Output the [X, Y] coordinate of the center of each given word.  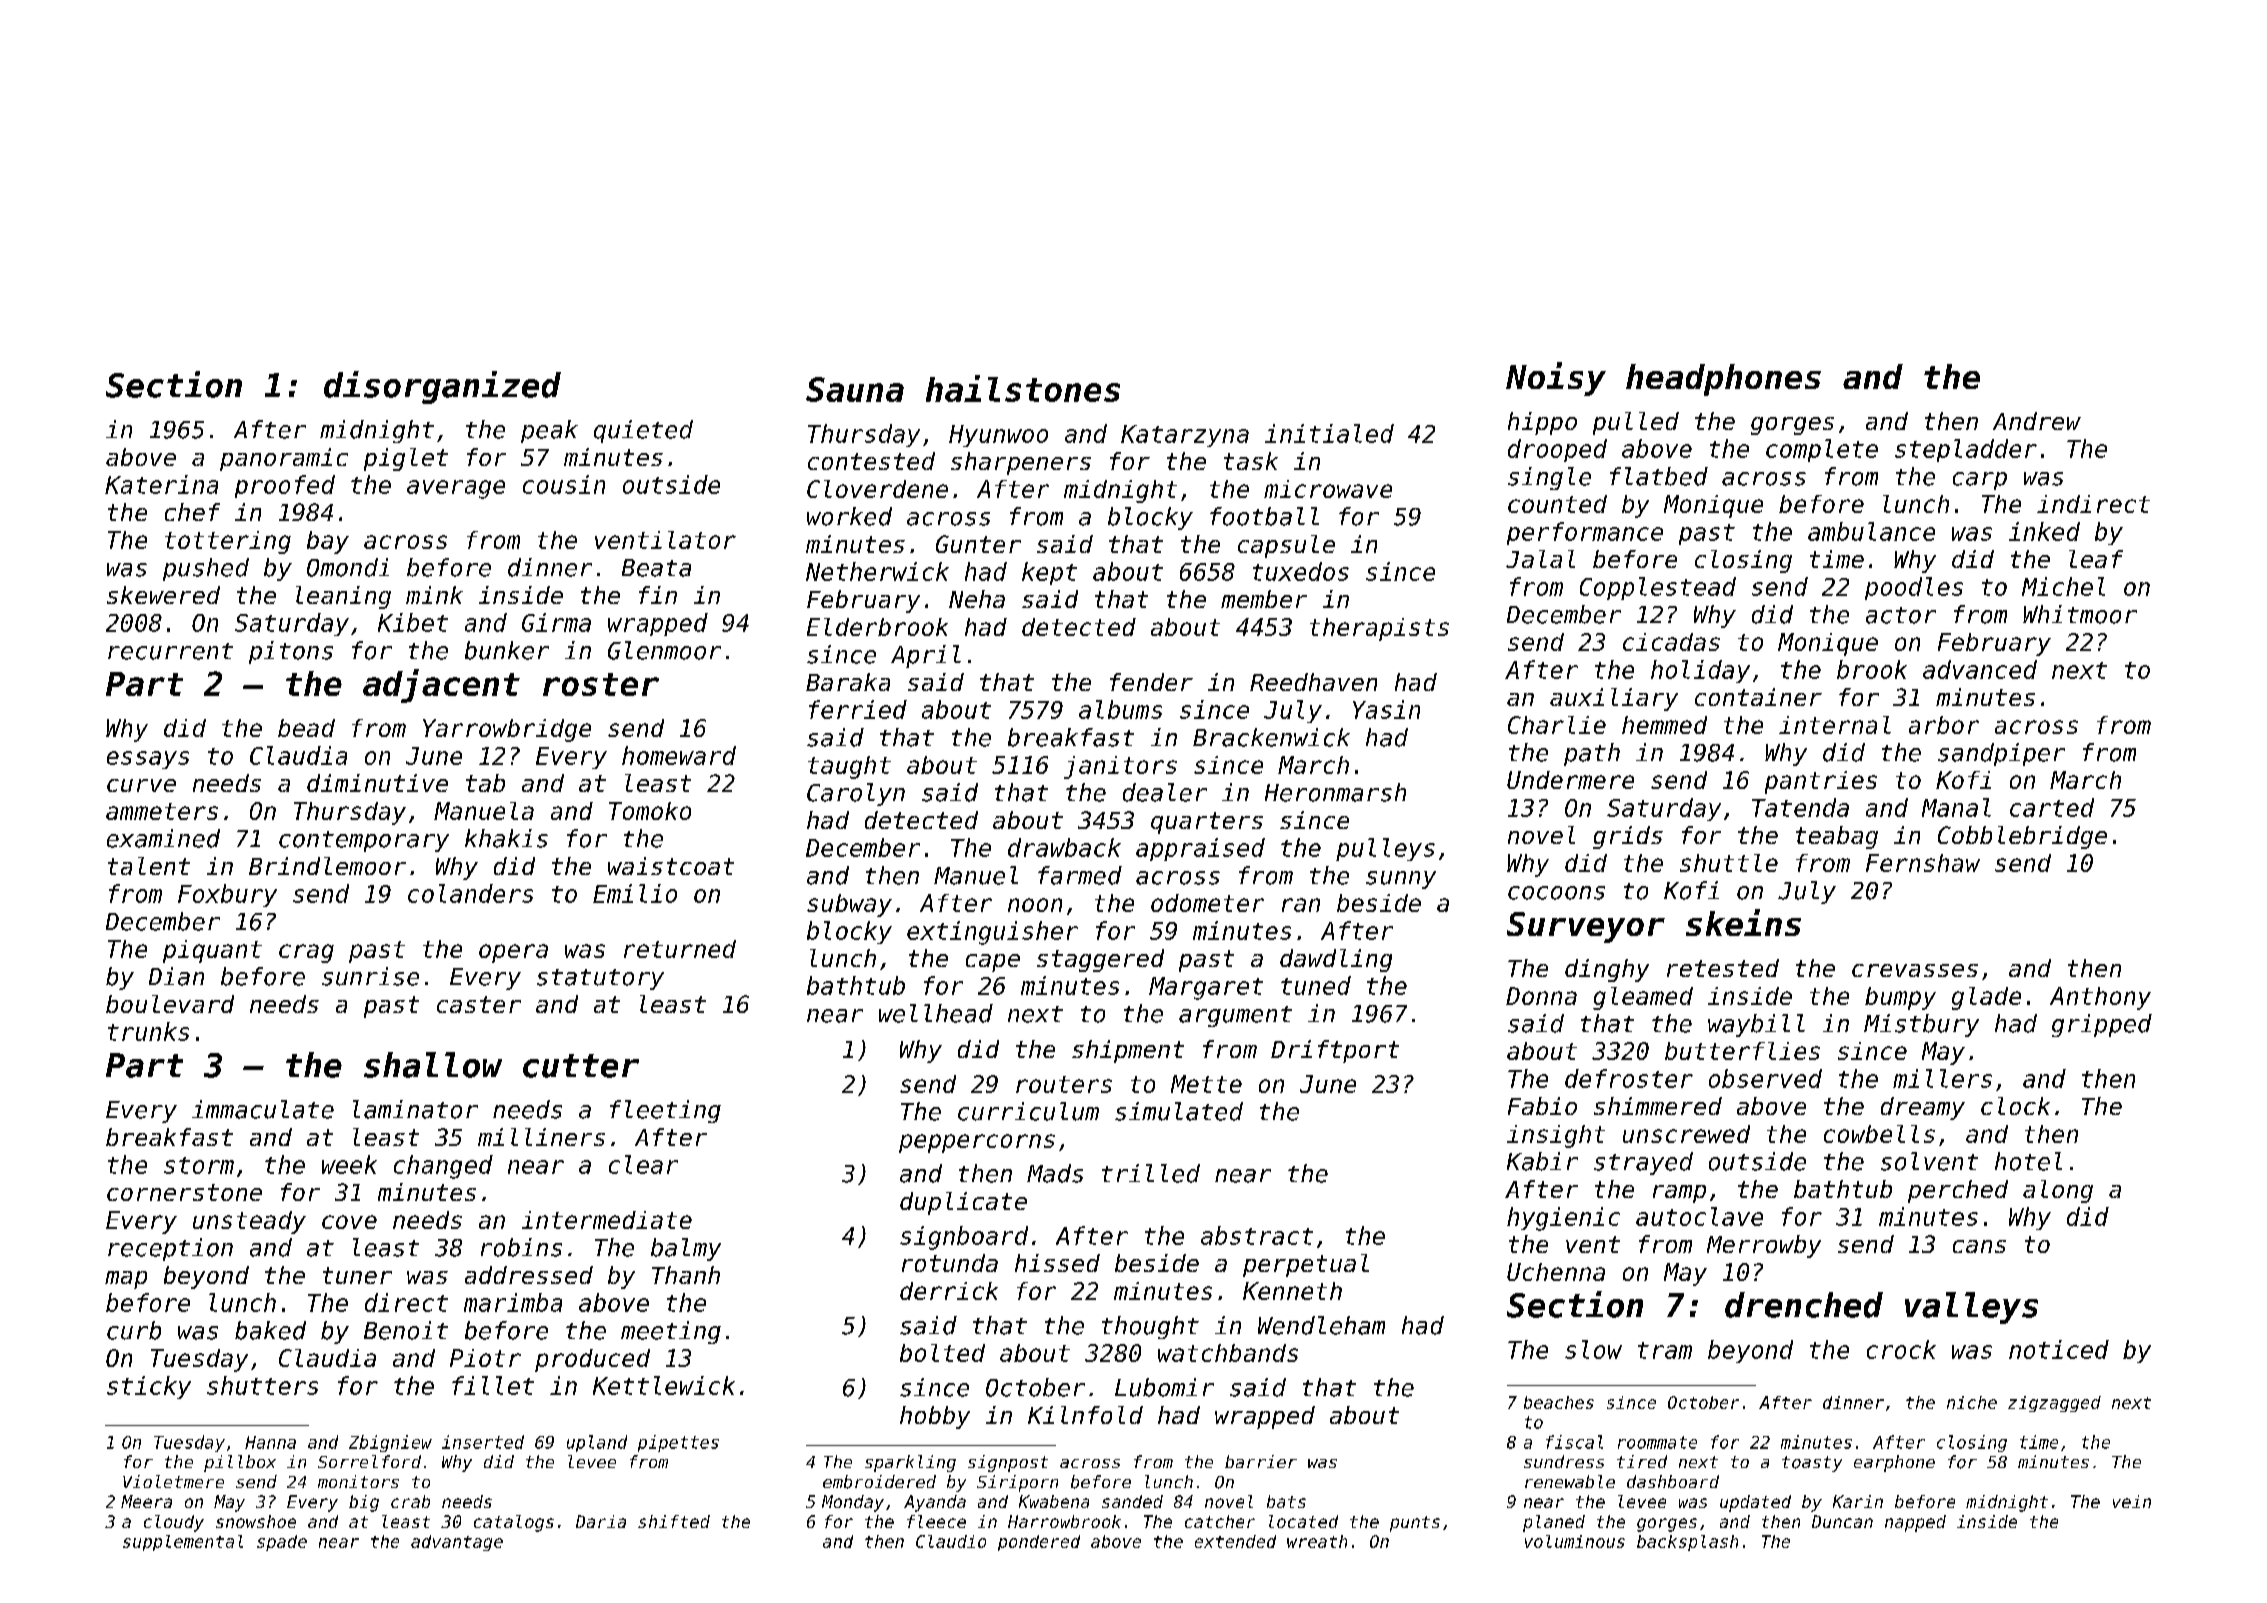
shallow [433, 1065]
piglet [406, 459]
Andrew [2037, 421]
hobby [935, 1417]
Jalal [1540, 559]
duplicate [963, 1203]
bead [306, 728]
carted [2052, 807]
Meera [146, 1501]
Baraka [848, 682]
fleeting [665, 1111]
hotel [2028, 1161]
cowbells [1879, 1134]
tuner [357, 1275]
